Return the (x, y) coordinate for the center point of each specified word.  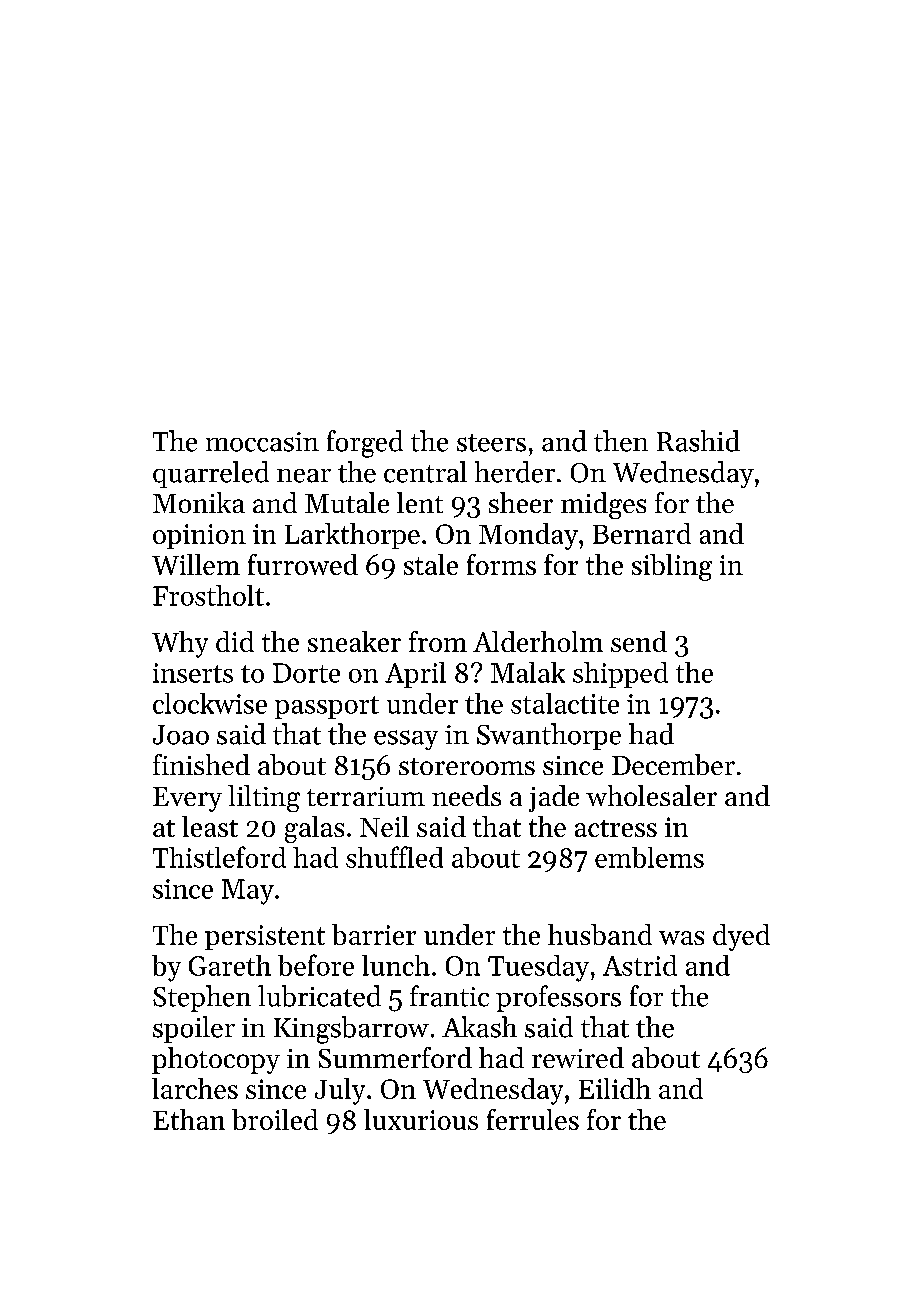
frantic (449, 996)
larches (195, 1088)
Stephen (202, 998)
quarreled (211, 474)
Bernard (642, 533)
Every (187, 799)
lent (420, 502)
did (235, 641)
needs (466, 795)
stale (431, 564)
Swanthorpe (549, 736)
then (621, 441)
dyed (741, 937)
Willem (196, 564)
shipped (620, 675)
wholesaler (651, 795)
